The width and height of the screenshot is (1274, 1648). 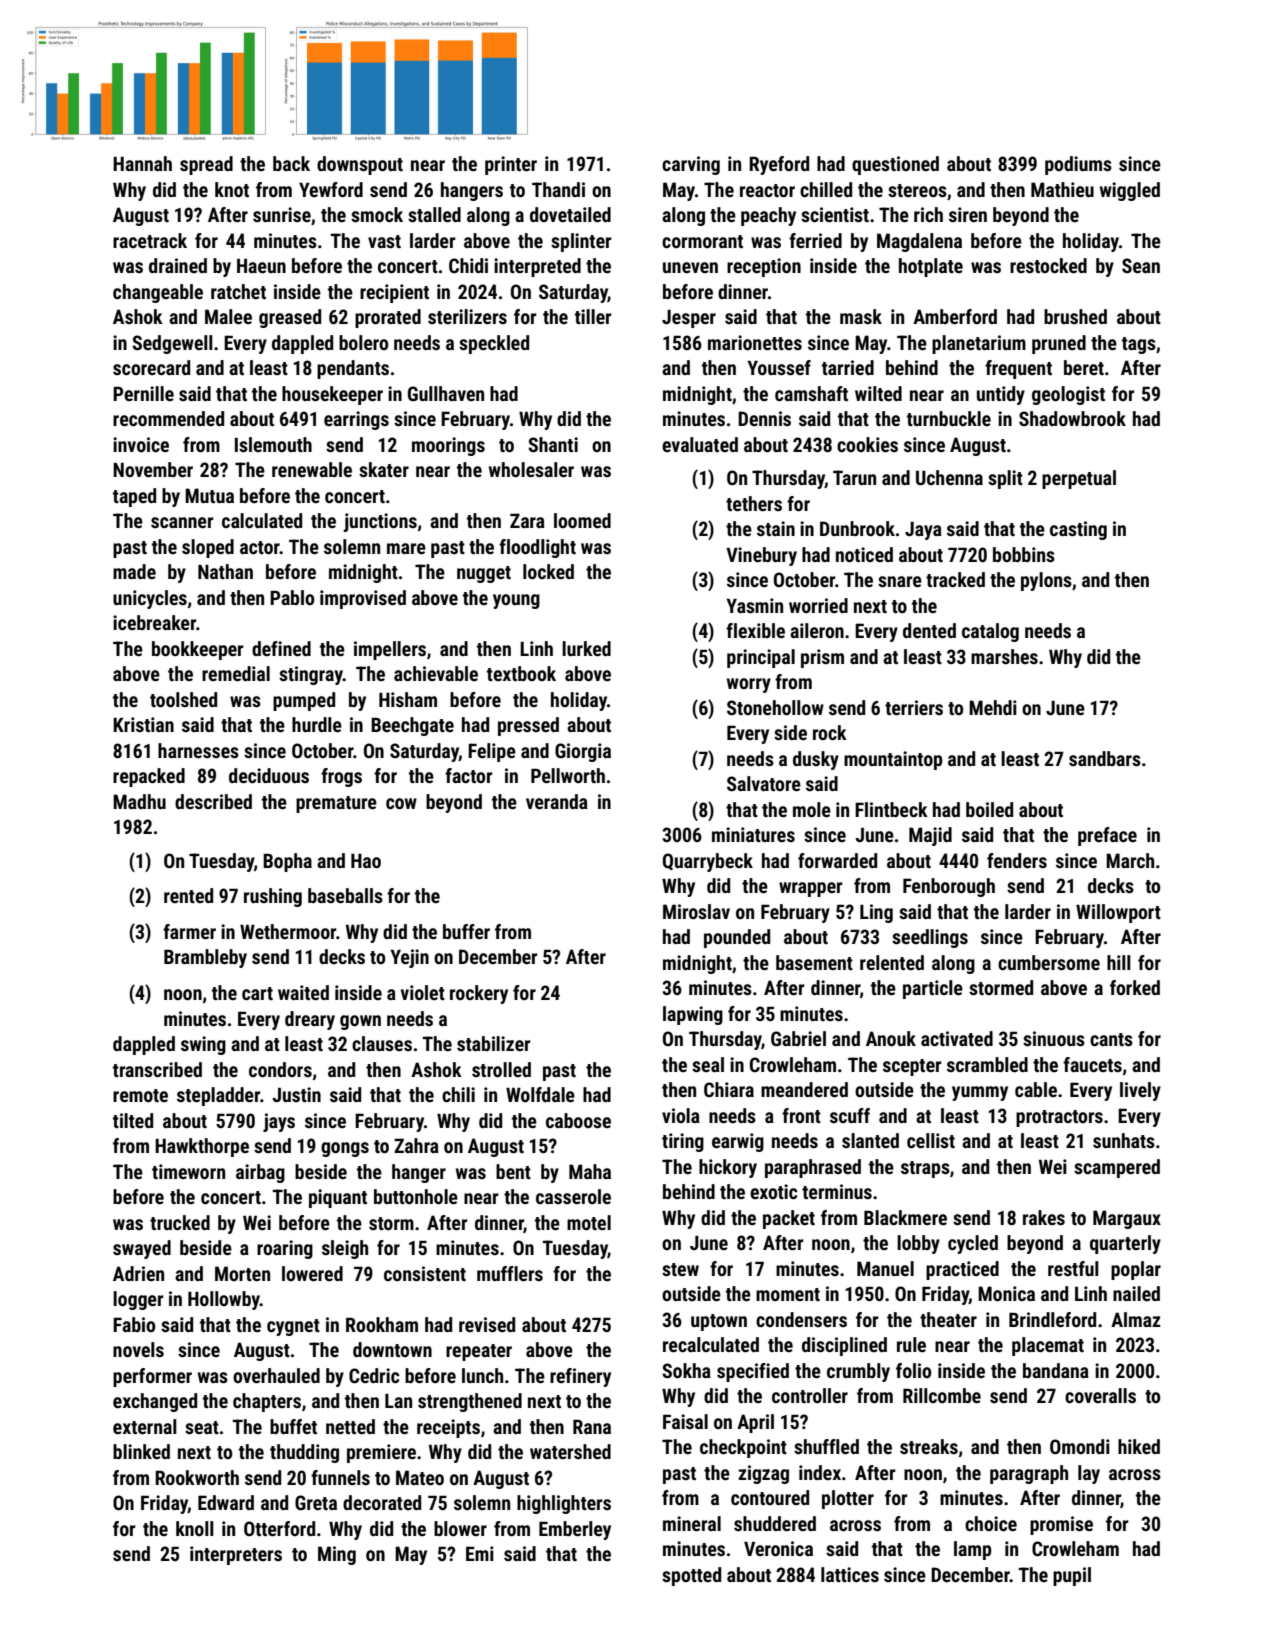 I want to click on dovetailed, so click(x=570, y=214).
